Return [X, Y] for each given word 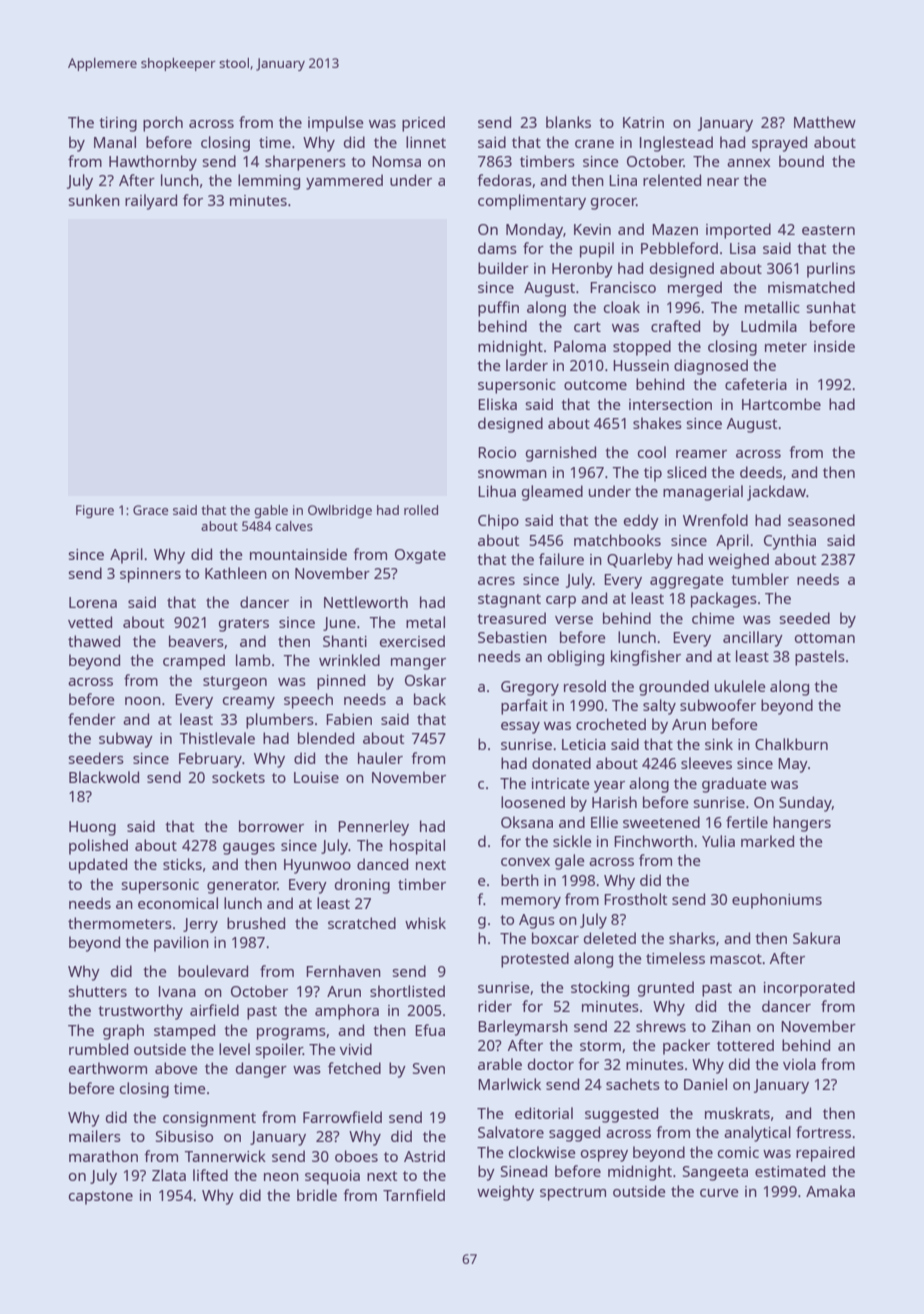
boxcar [555, 938]
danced [382, 864]
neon [281, 1177]
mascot [736, 959]
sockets [238, 777]
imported [738, 231]
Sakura [816, 938]
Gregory [530, 688]
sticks [182, 864]
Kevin [592, 229]
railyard [151, 202]
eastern [828, 230]
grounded [674, 688]
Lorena [93, 602]
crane [594, 144]
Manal [115, 142]
